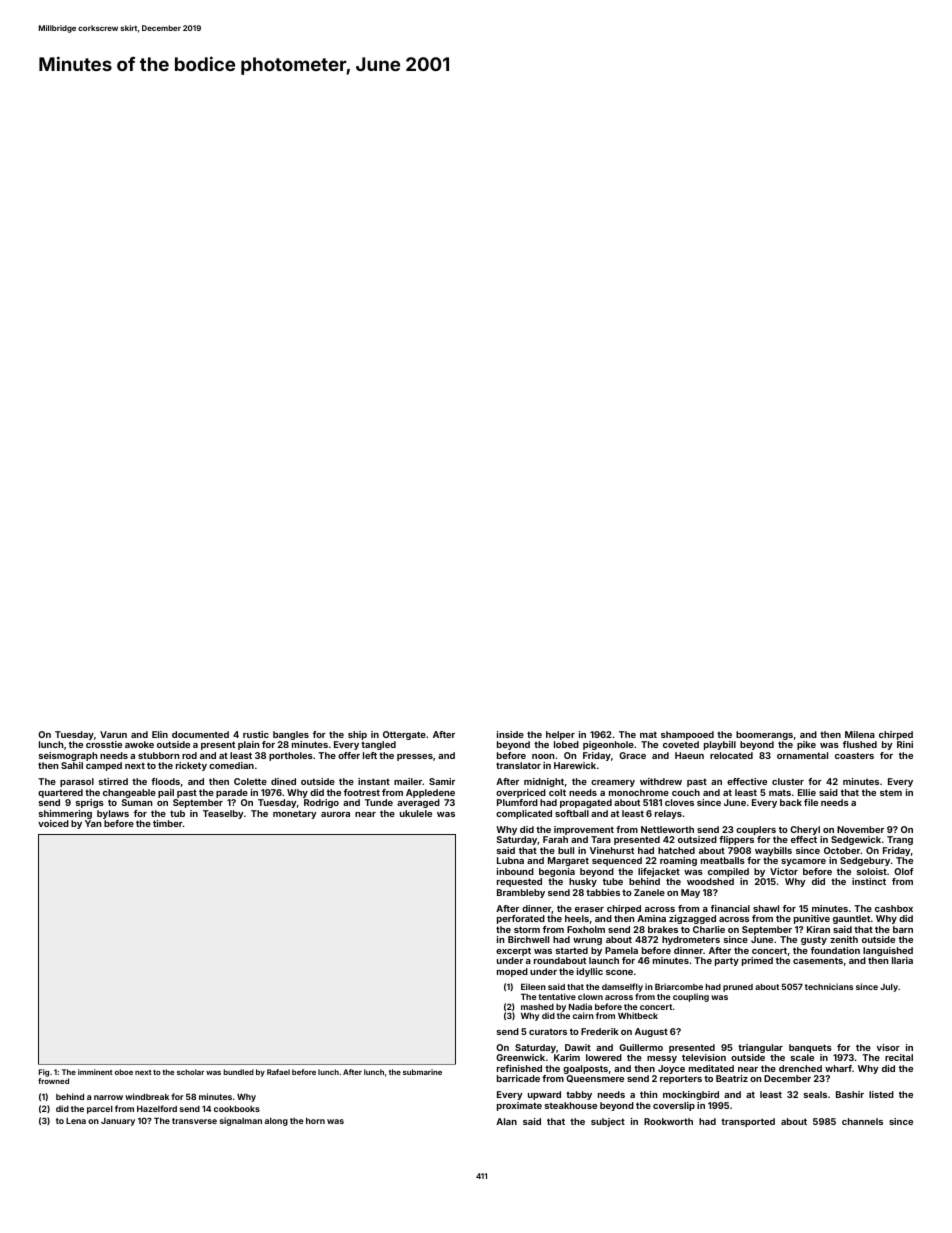  Describe the element at coordinates (276, 1122) in the screenshot. I see `along` at that location.
